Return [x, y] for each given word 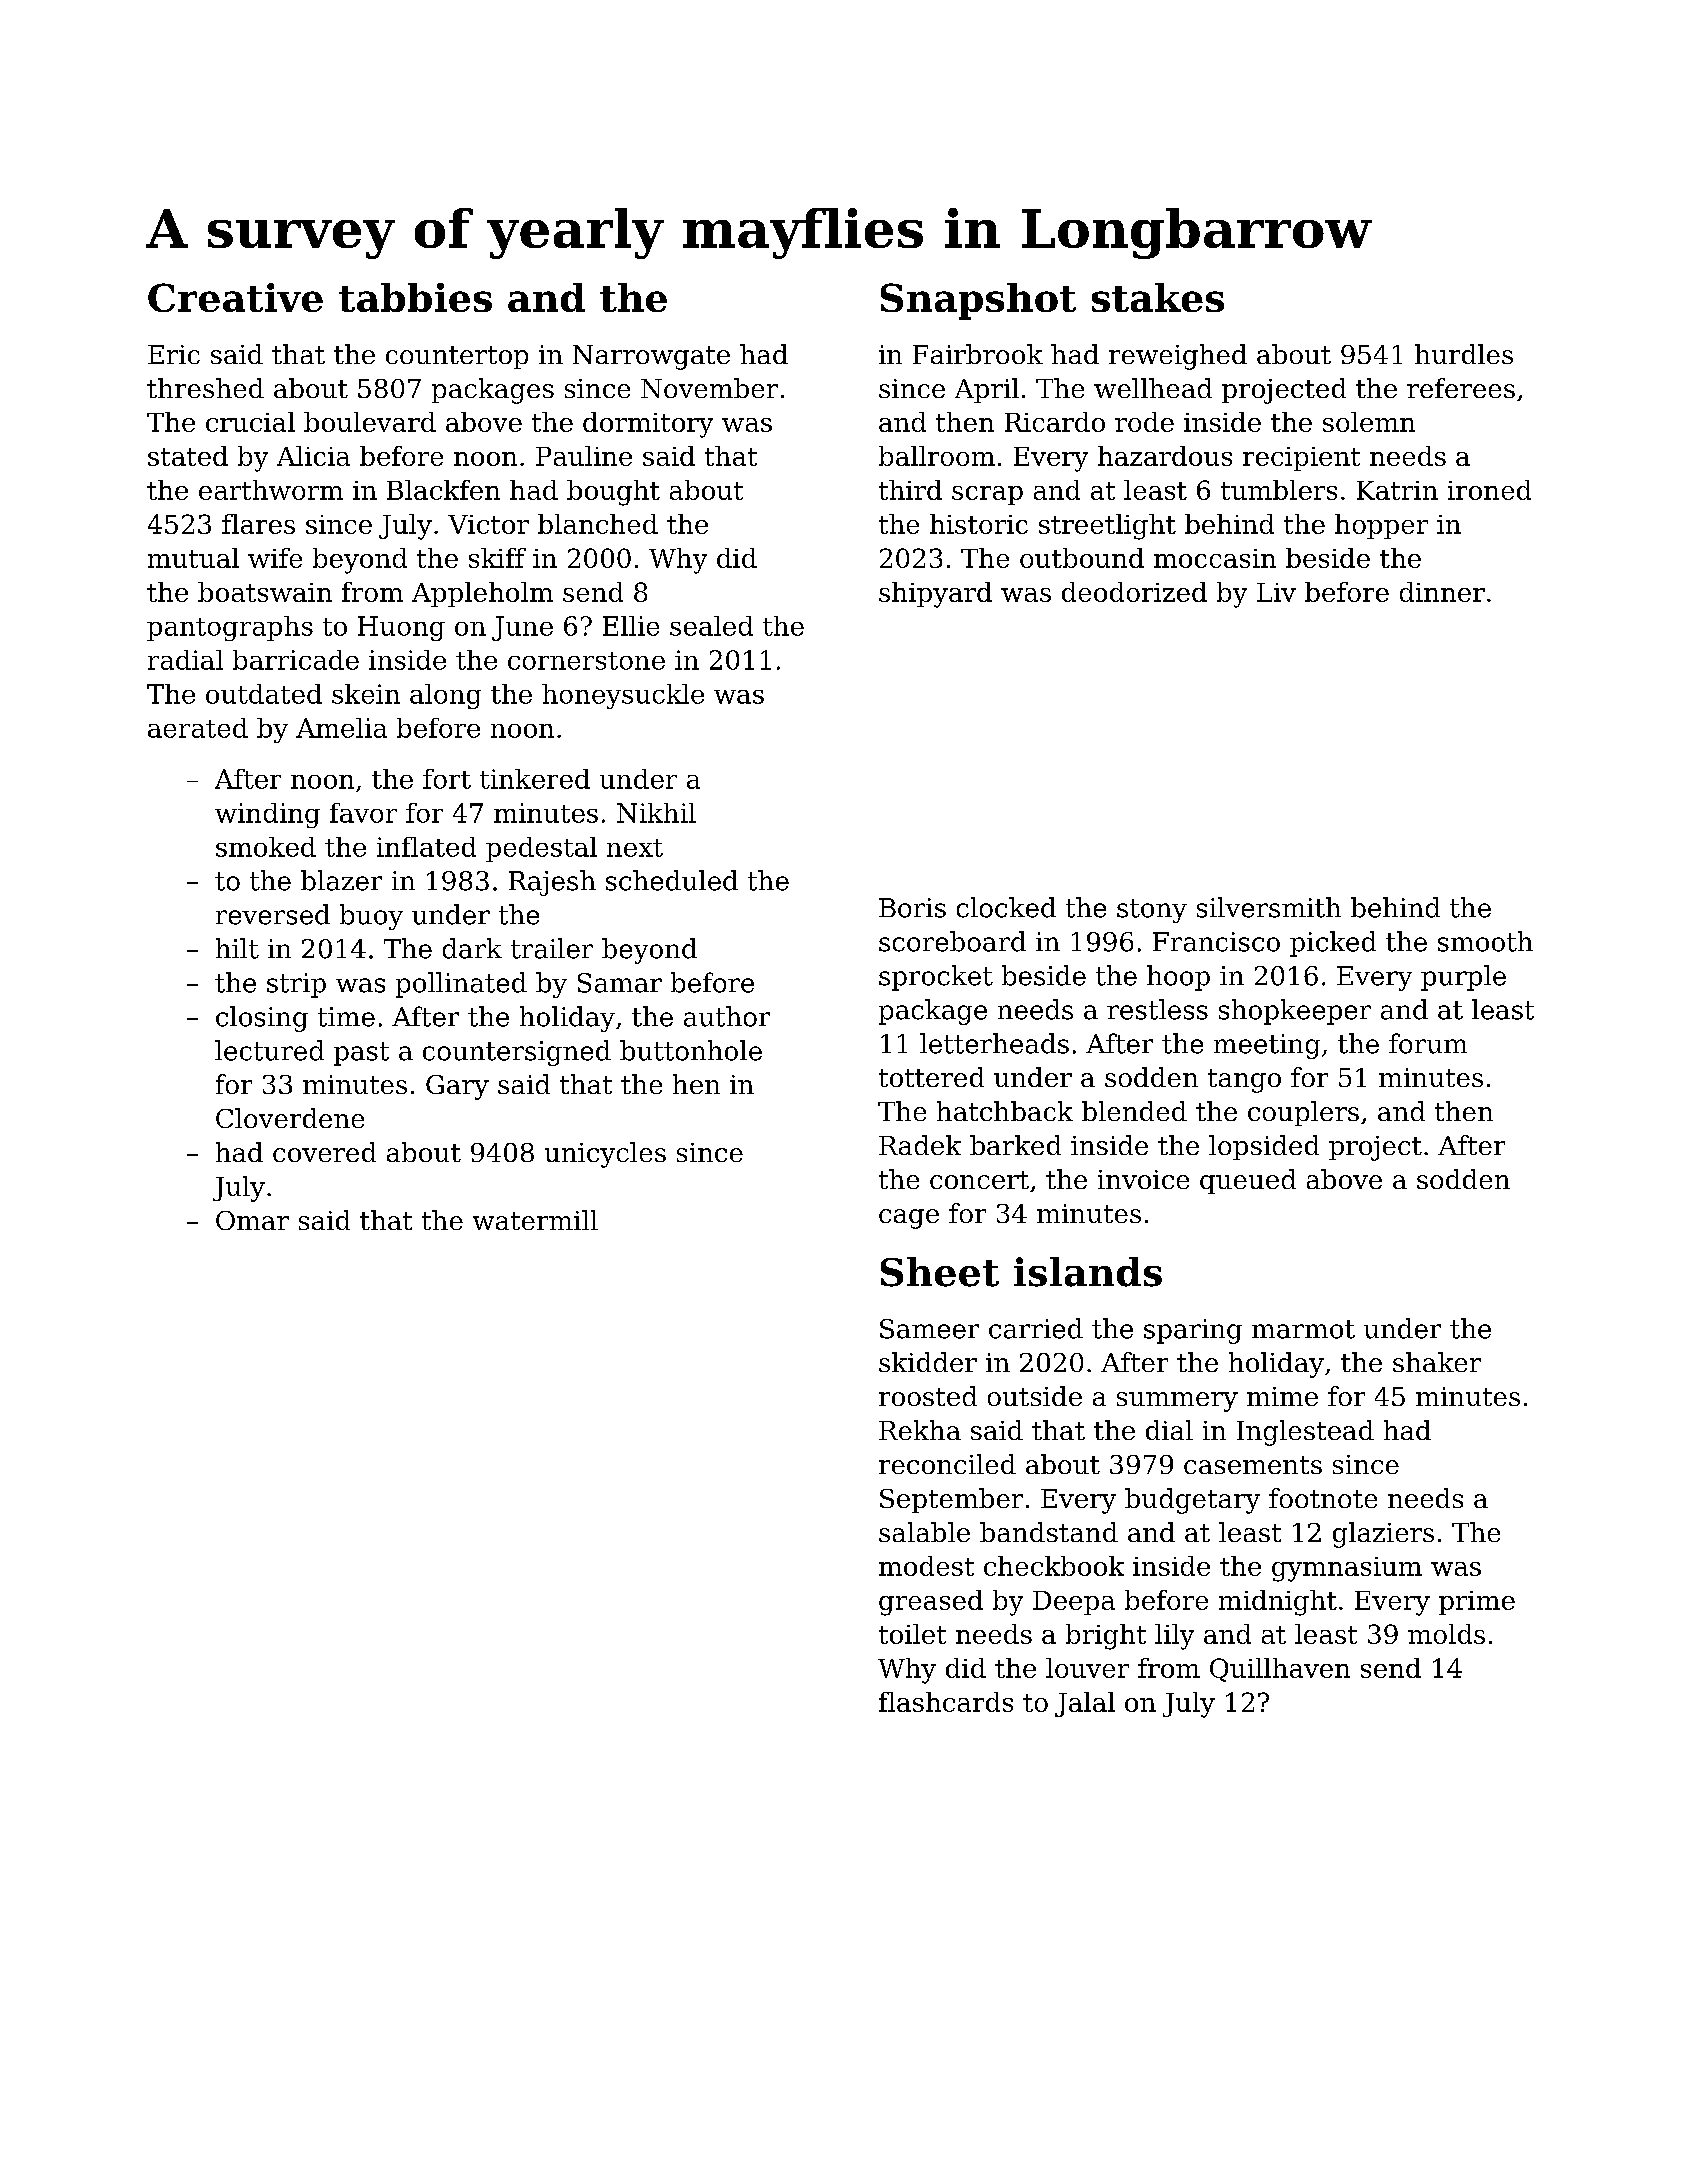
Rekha [920, 1430]
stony [1152, 911]
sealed [711, 626]
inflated [426, 847]
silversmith [1269, 907]
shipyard [935, 595]
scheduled [672, 880]
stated [188, 456]
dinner [1442, 592]
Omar [252, 1220]
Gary [457, 1087]
